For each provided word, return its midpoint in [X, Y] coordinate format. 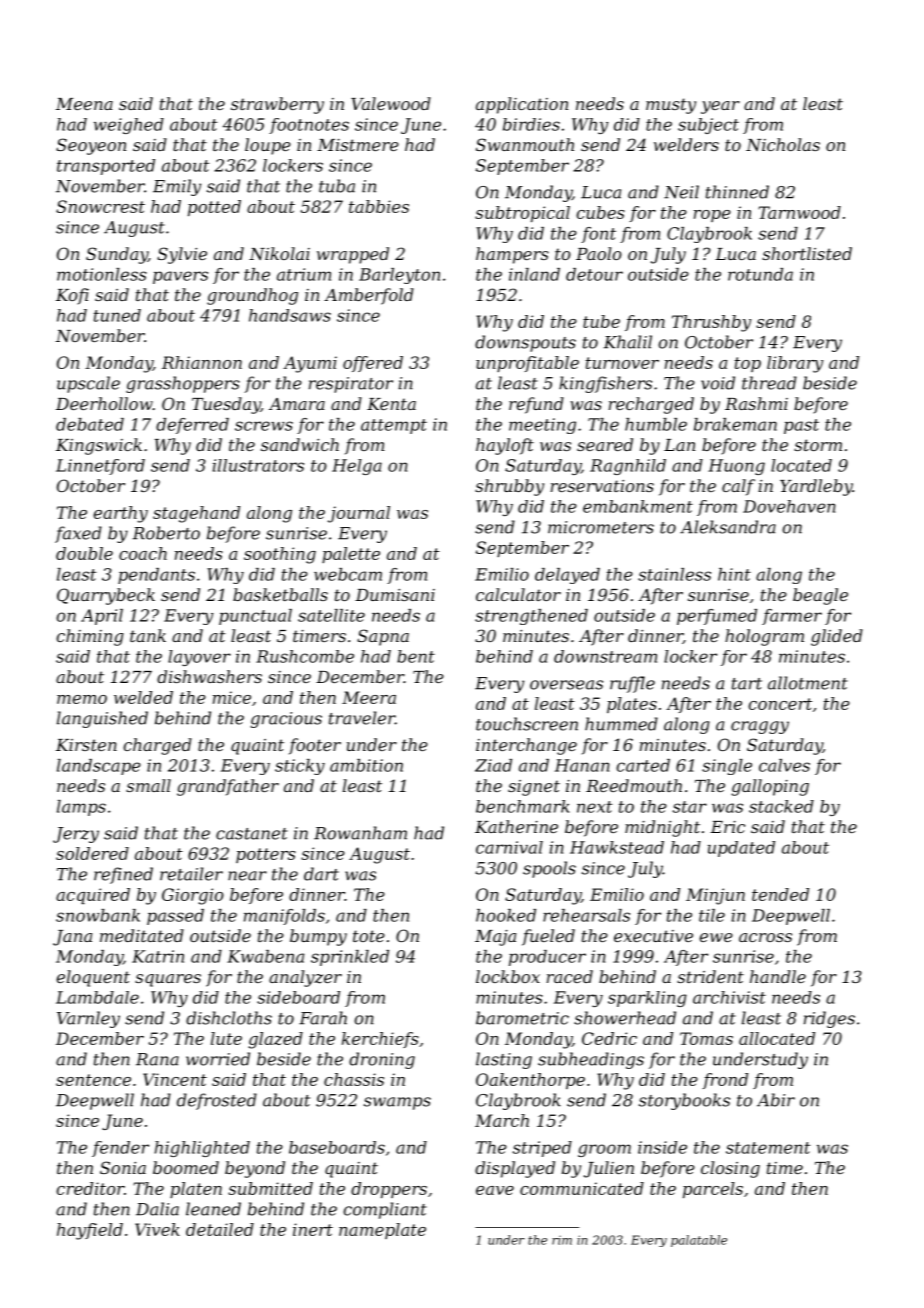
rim [562, 1240]
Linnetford [100, 467]
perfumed [717, 617]
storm [818, 445]
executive [653, 936]
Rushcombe [305, 656]
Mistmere [358, 145]
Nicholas [783, 144]
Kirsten [86, 745]
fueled [548, 937]
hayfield [90, 1231]
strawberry [277, 105]
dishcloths [229, 1018]
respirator [351, 385]
